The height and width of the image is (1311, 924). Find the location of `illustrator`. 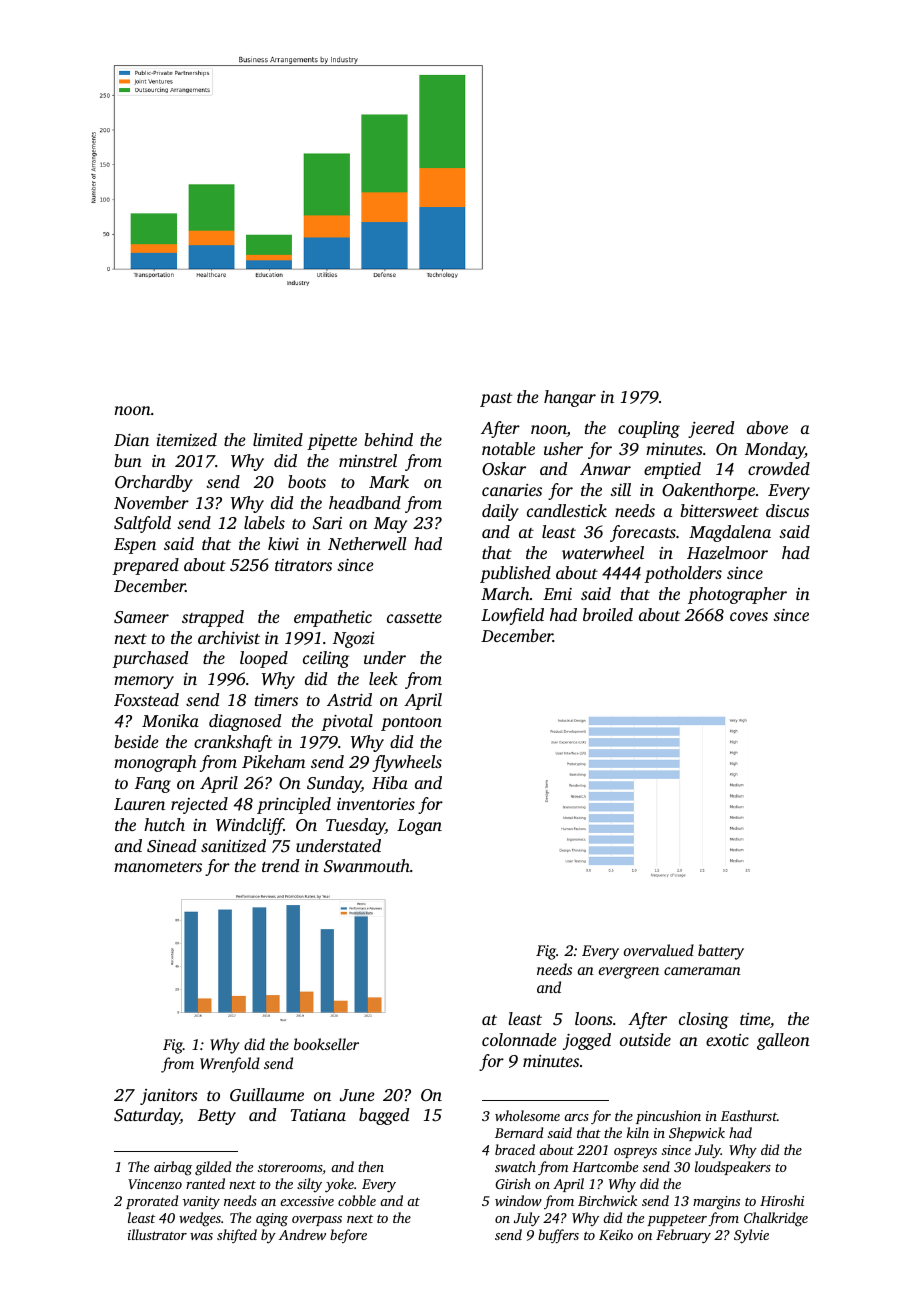

illustrator is located at coordinates (157, 1234).
